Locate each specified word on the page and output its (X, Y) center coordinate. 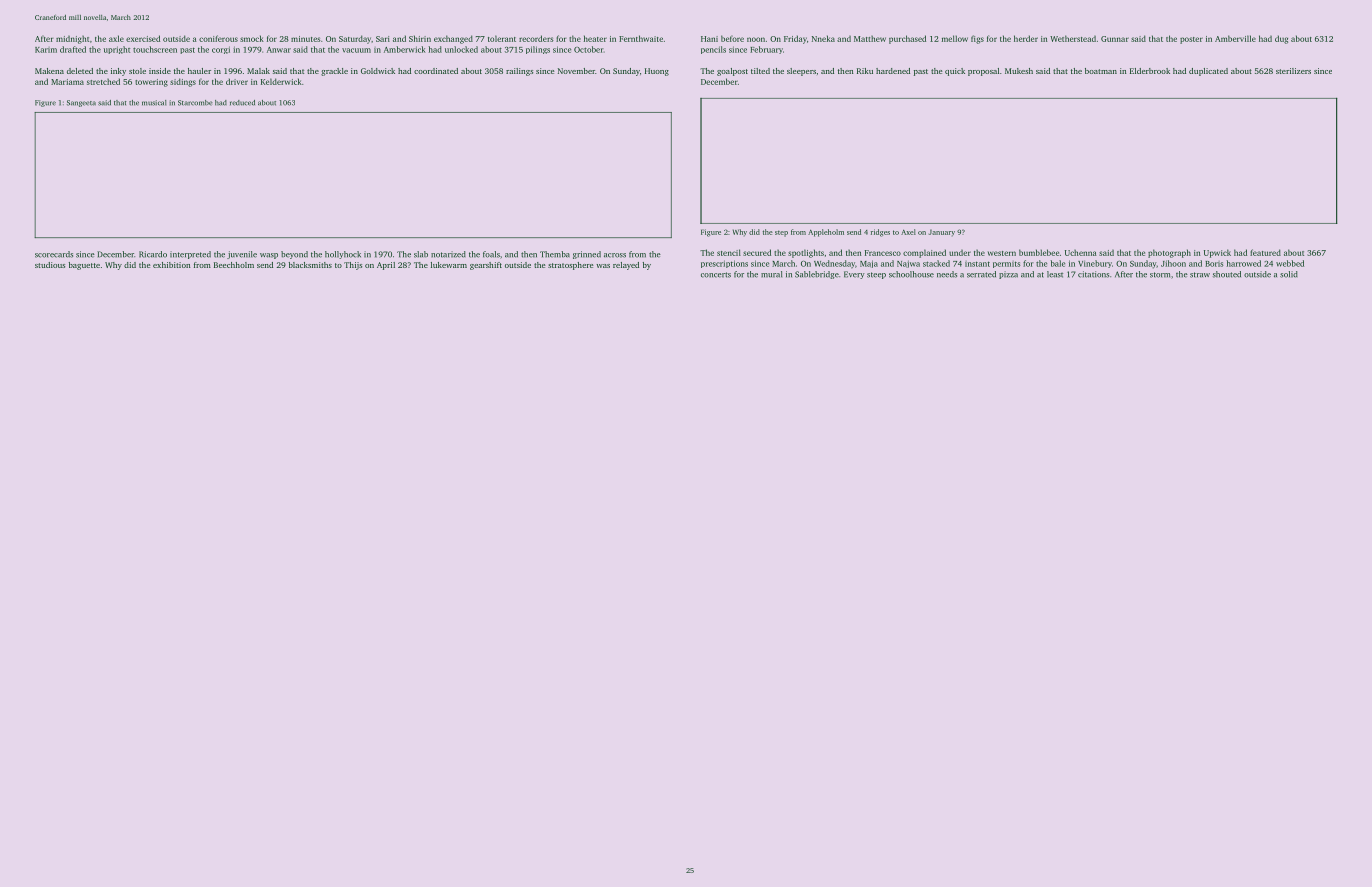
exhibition (171, 265)
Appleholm (826, 233)
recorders (536, 38)
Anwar (279, 50)
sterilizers (1293, 71)
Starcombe (195, 103)
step (781, 233)
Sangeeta (81, 103)
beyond (294, 255)
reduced (242, 103)
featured (1265, 252)
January (942, 232)
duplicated (1208, 72)
